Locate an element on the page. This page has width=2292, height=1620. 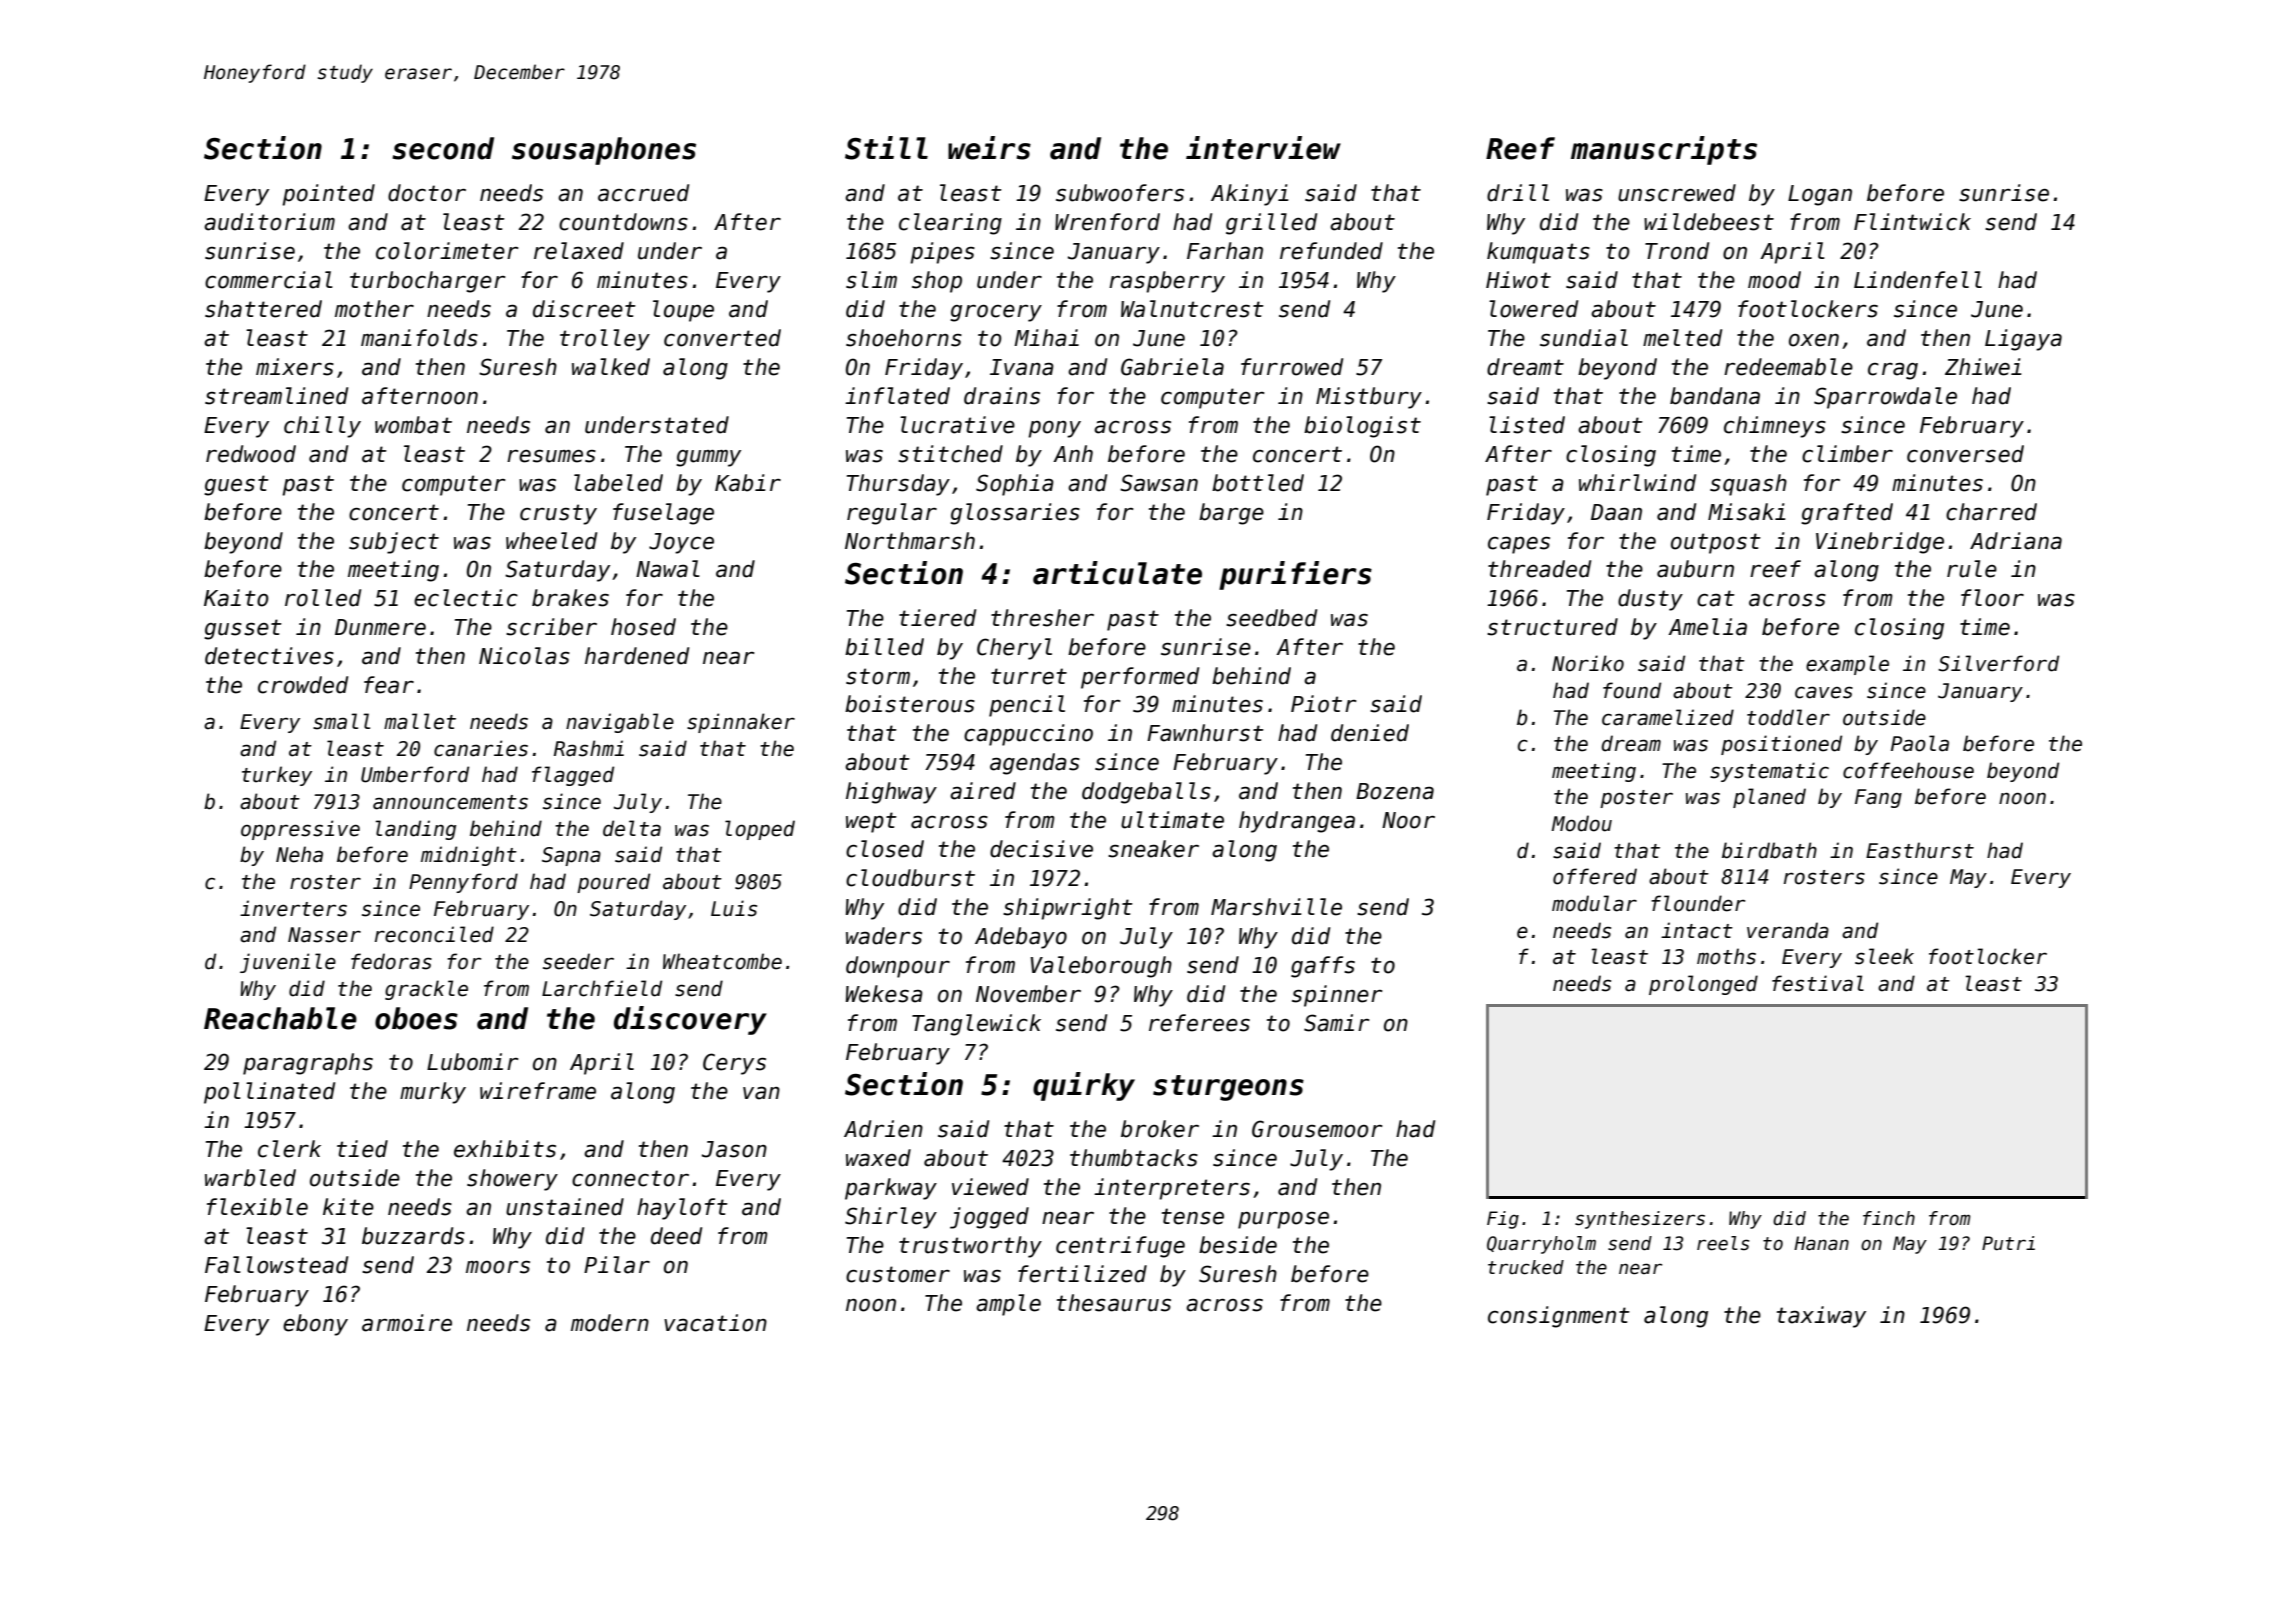
refunded is located at coordinates (1331, 251).
